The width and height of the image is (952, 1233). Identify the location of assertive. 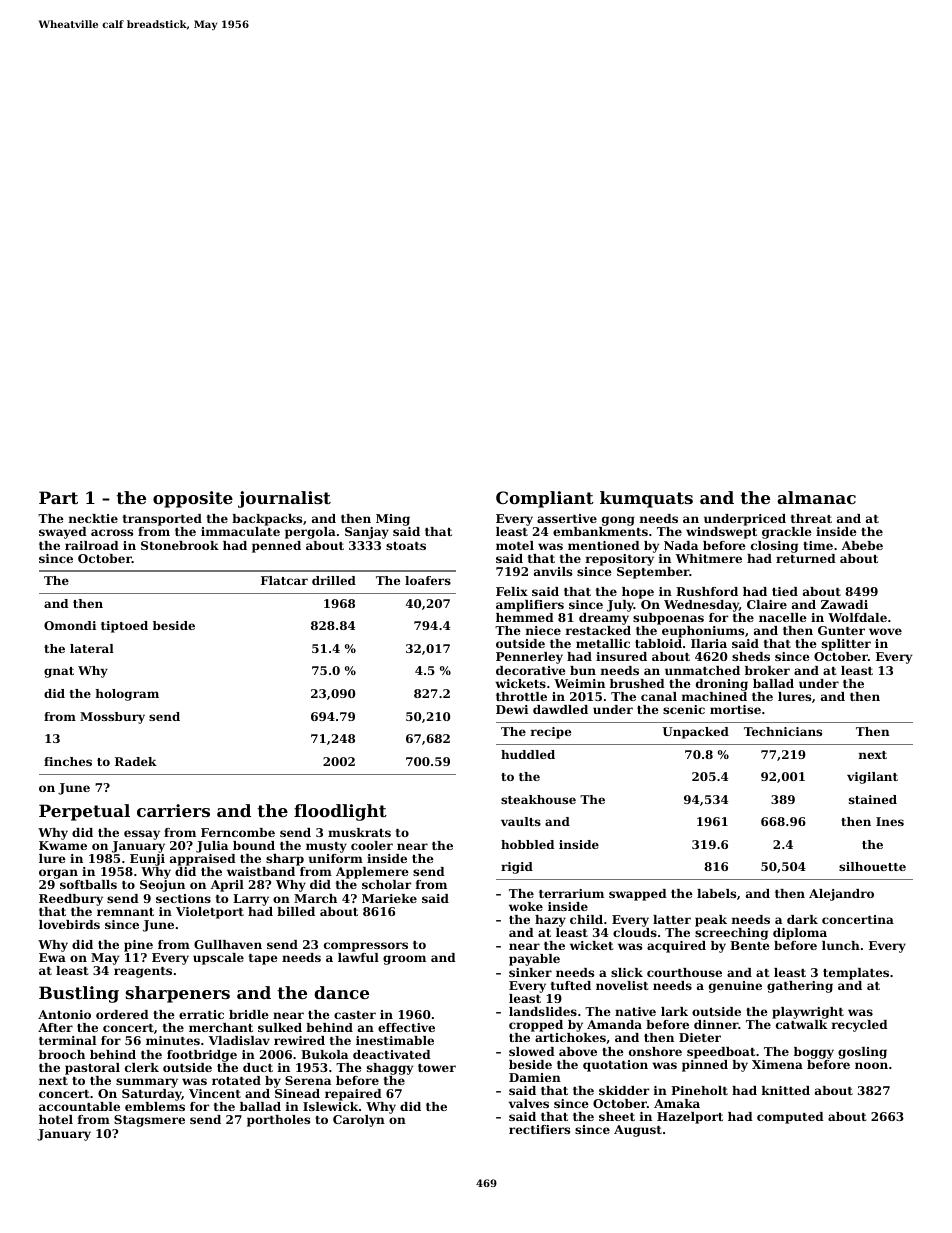
(567, 518).
